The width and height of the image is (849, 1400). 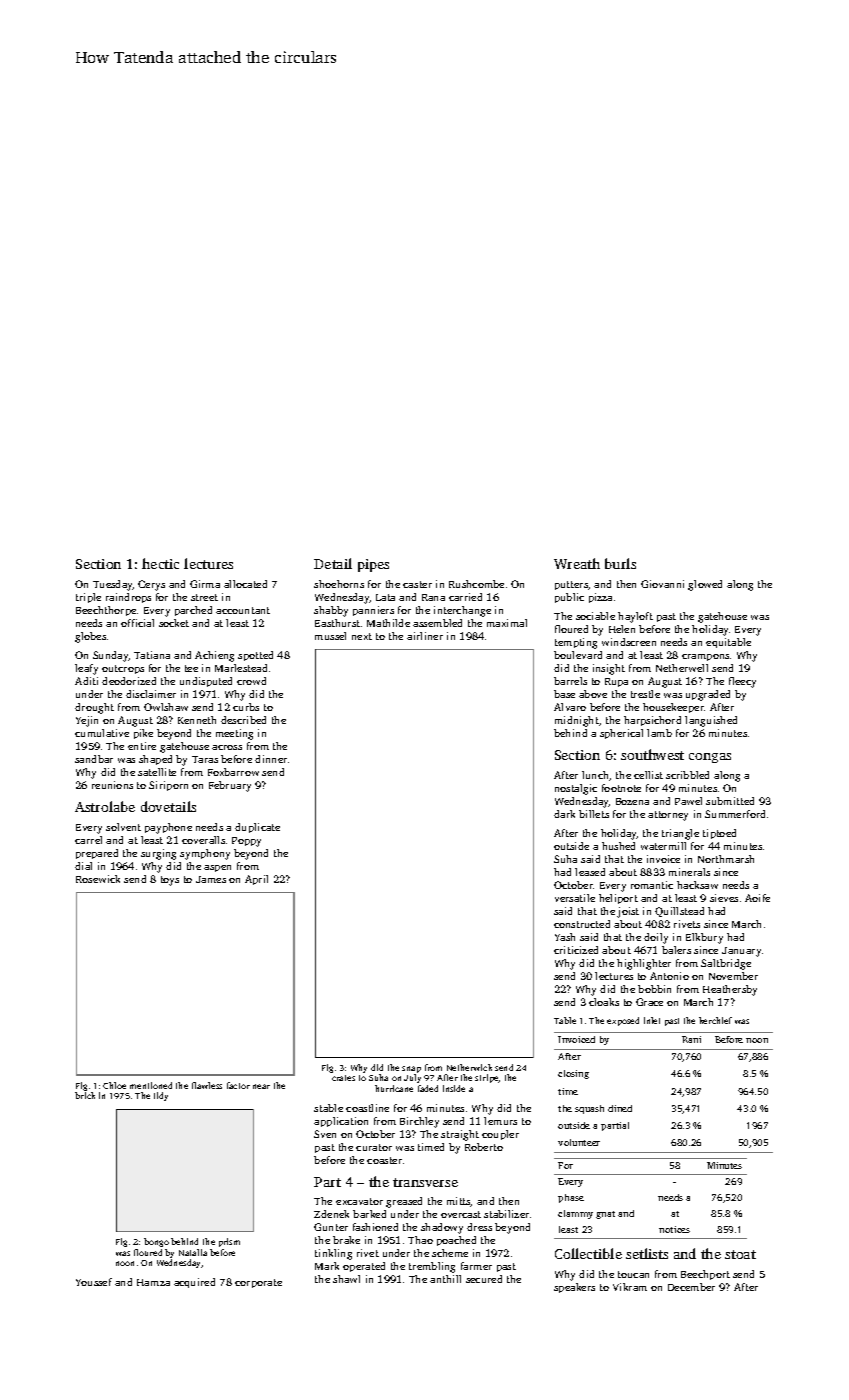 What do you see at coordinates (647, 1253) in the image?
I see `setlists` at bounding box center [647, 1253].
